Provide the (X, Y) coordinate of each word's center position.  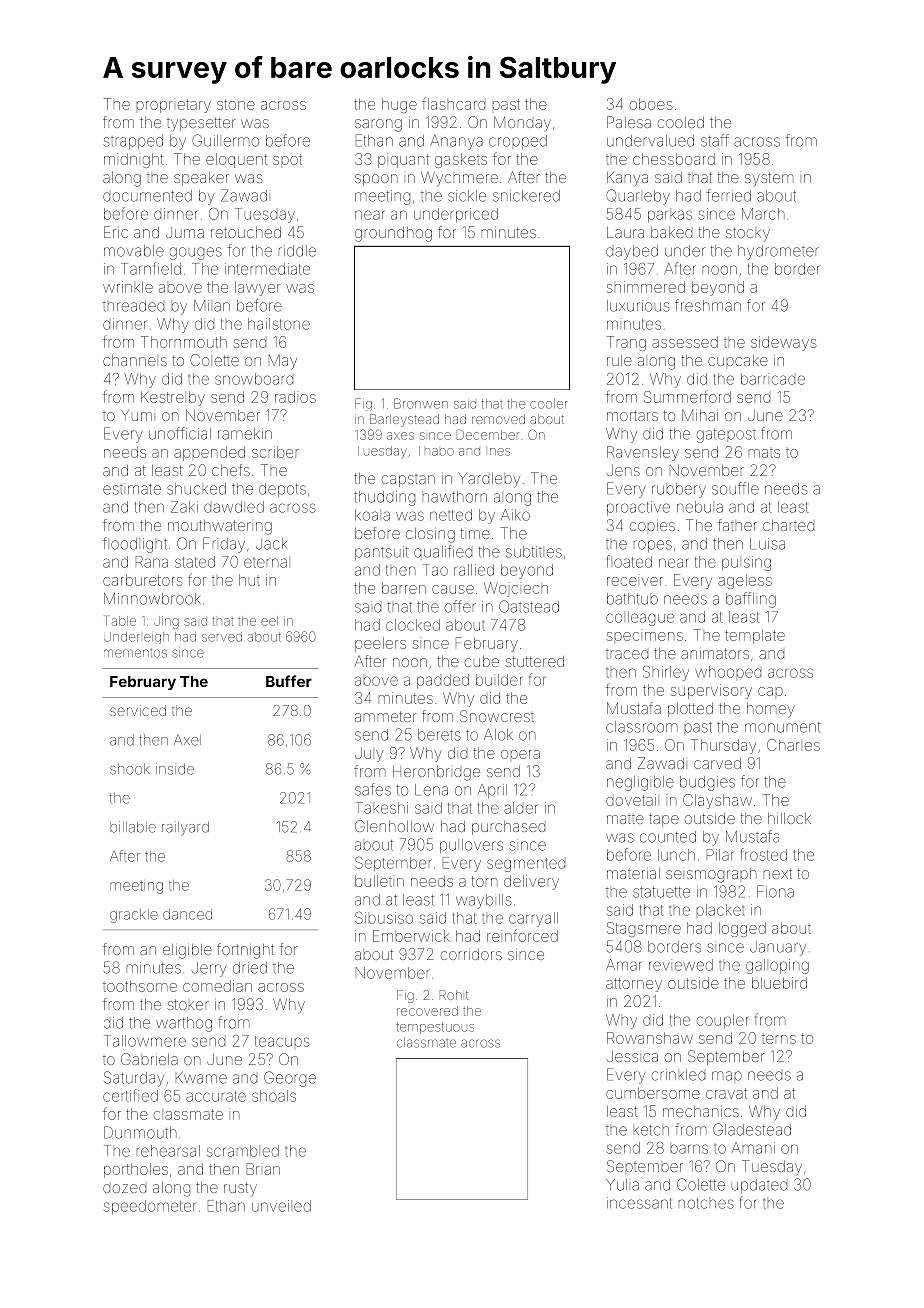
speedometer (150, 1207)
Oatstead (529, 606)
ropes (653, 546)
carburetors (143, 580)
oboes (651, 104)
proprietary (174, 106)
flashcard (453, 103)
